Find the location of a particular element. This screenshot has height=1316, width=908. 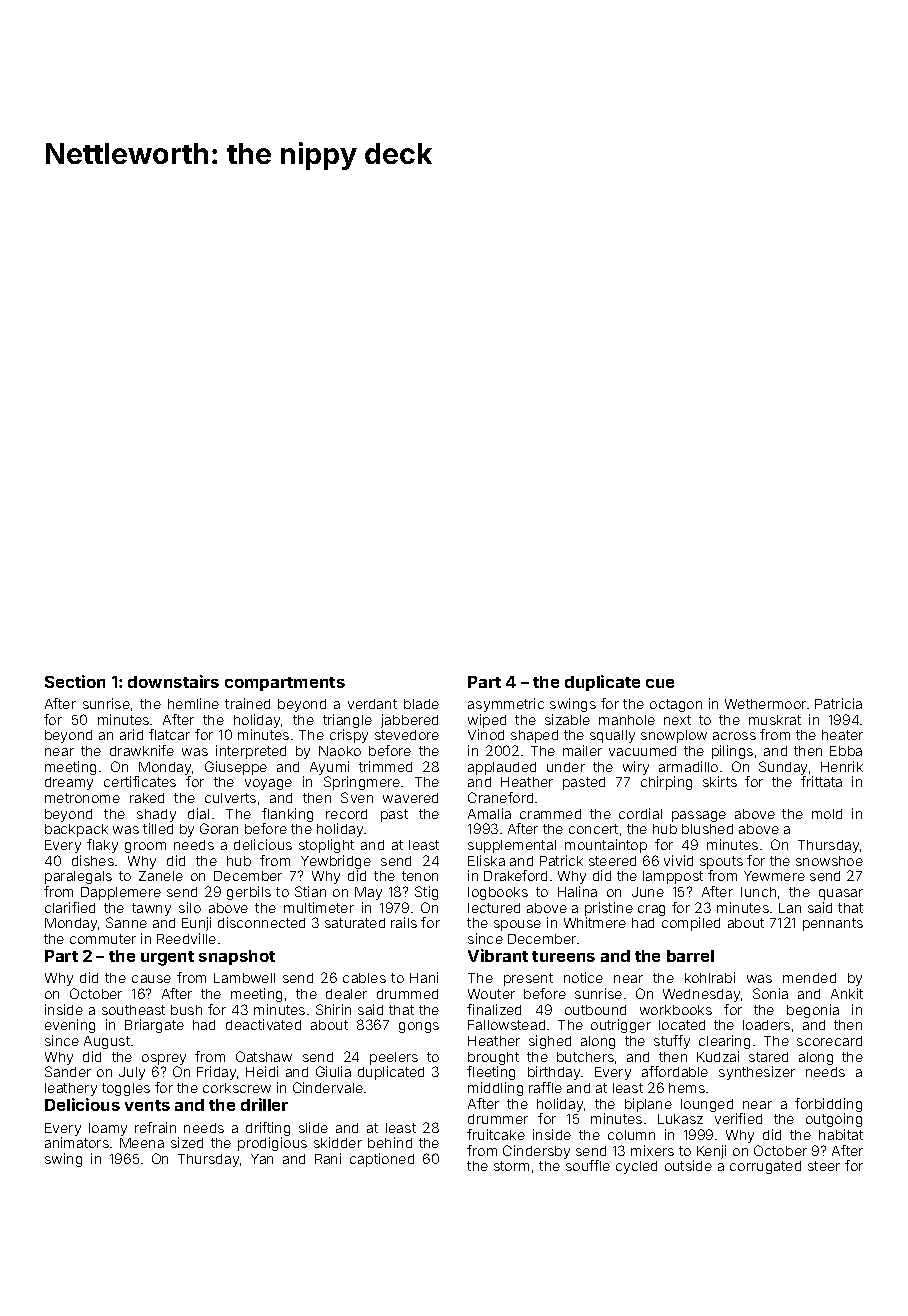

stuffy is located at coordinates (672, 1042).
